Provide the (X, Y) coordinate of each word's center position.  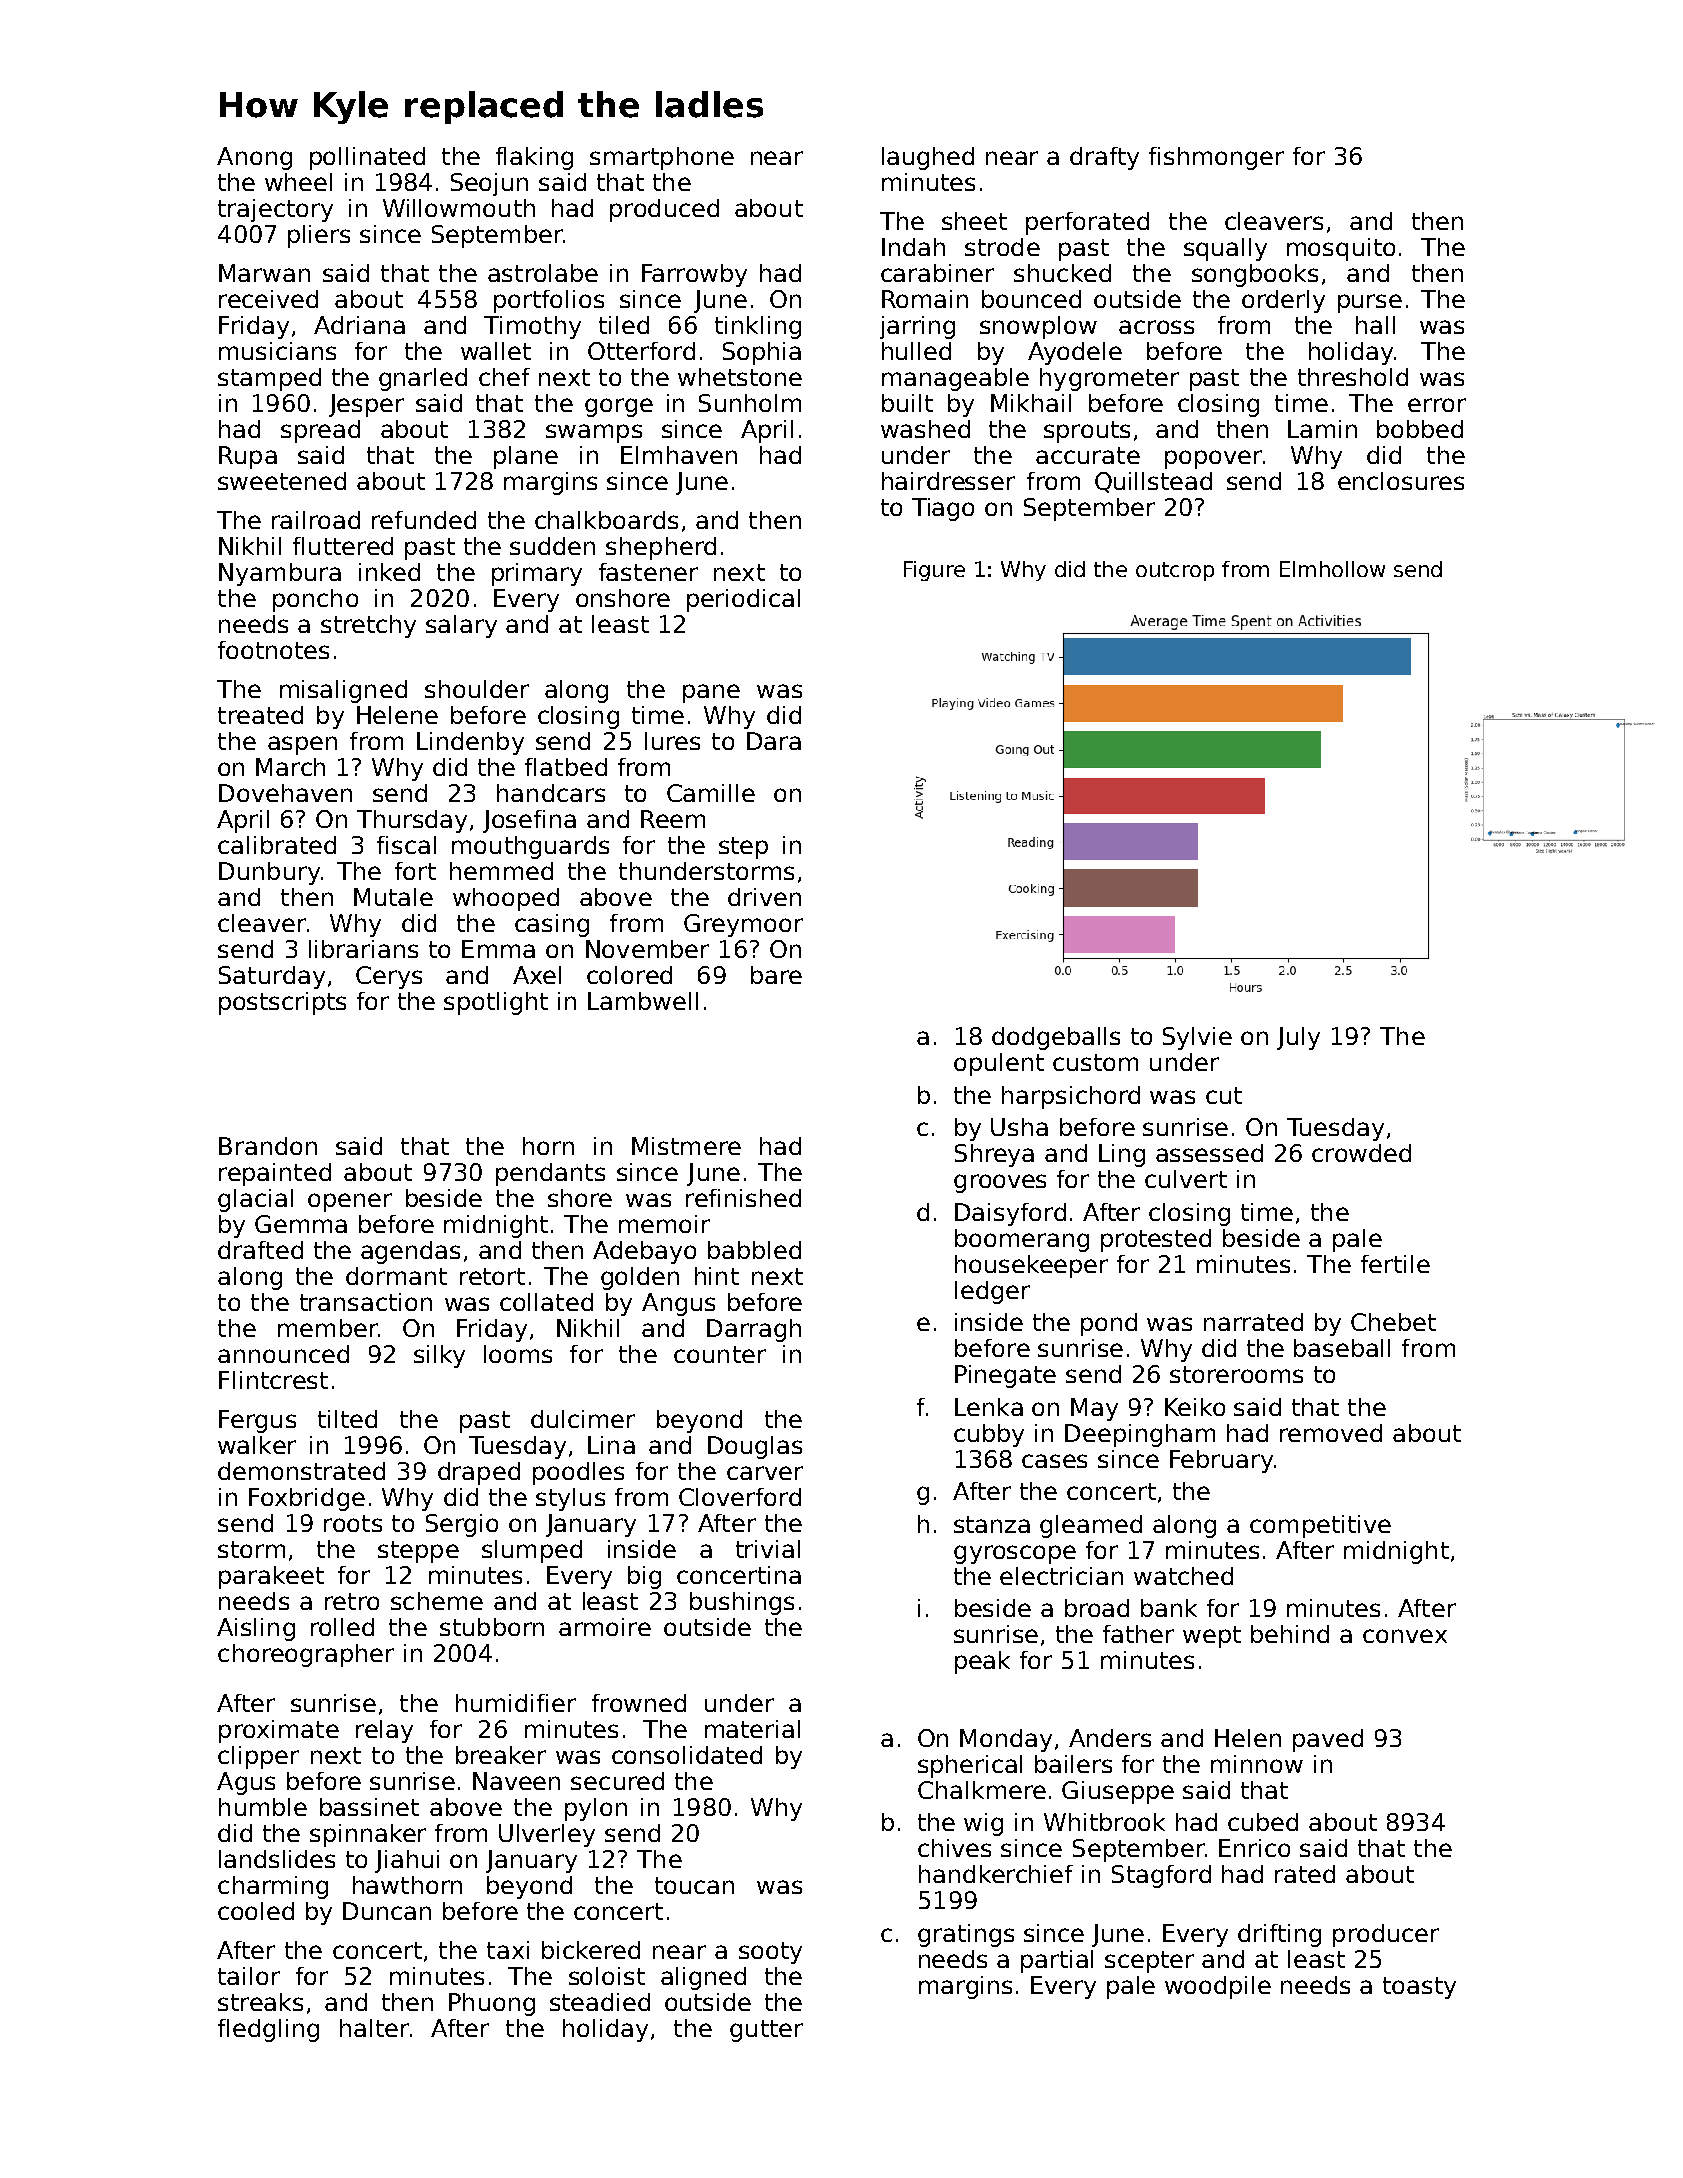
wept (1212, 1637)
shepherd (661, 548)
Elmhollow (1332, 569)
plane (526, 457)
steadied (600, 2002)
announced (283, 1354)
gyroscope (1015, 1554)
